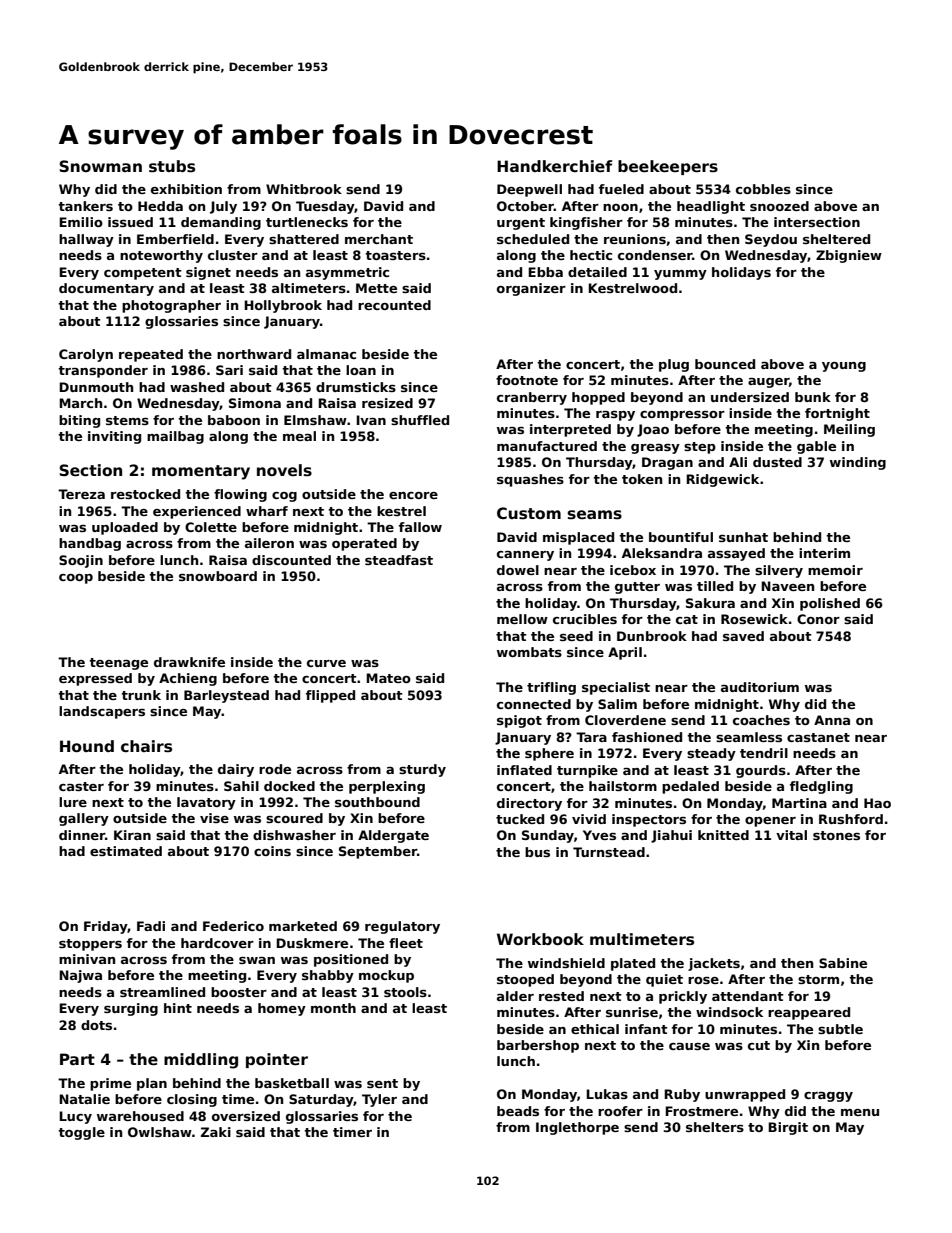 The image size is (952, 1233). I want to click on inspectors, so click(649, 820).
